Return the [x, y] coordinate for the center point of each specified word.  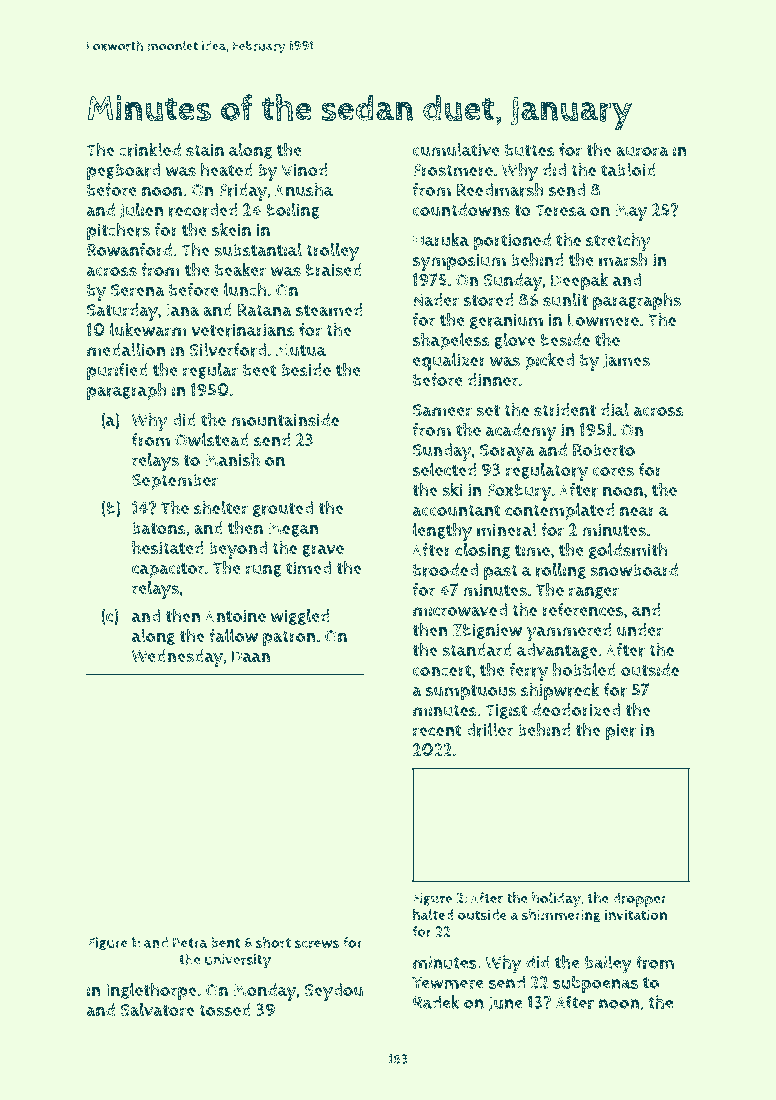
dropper [639, 899]
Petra [190, 943]
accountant [456, 510]
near [637, 512]
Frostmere [453, 170]
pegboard [123, 172]
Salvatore [157, 1010]
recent [437, 730]
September [175, 482]
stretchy [618, 242]
